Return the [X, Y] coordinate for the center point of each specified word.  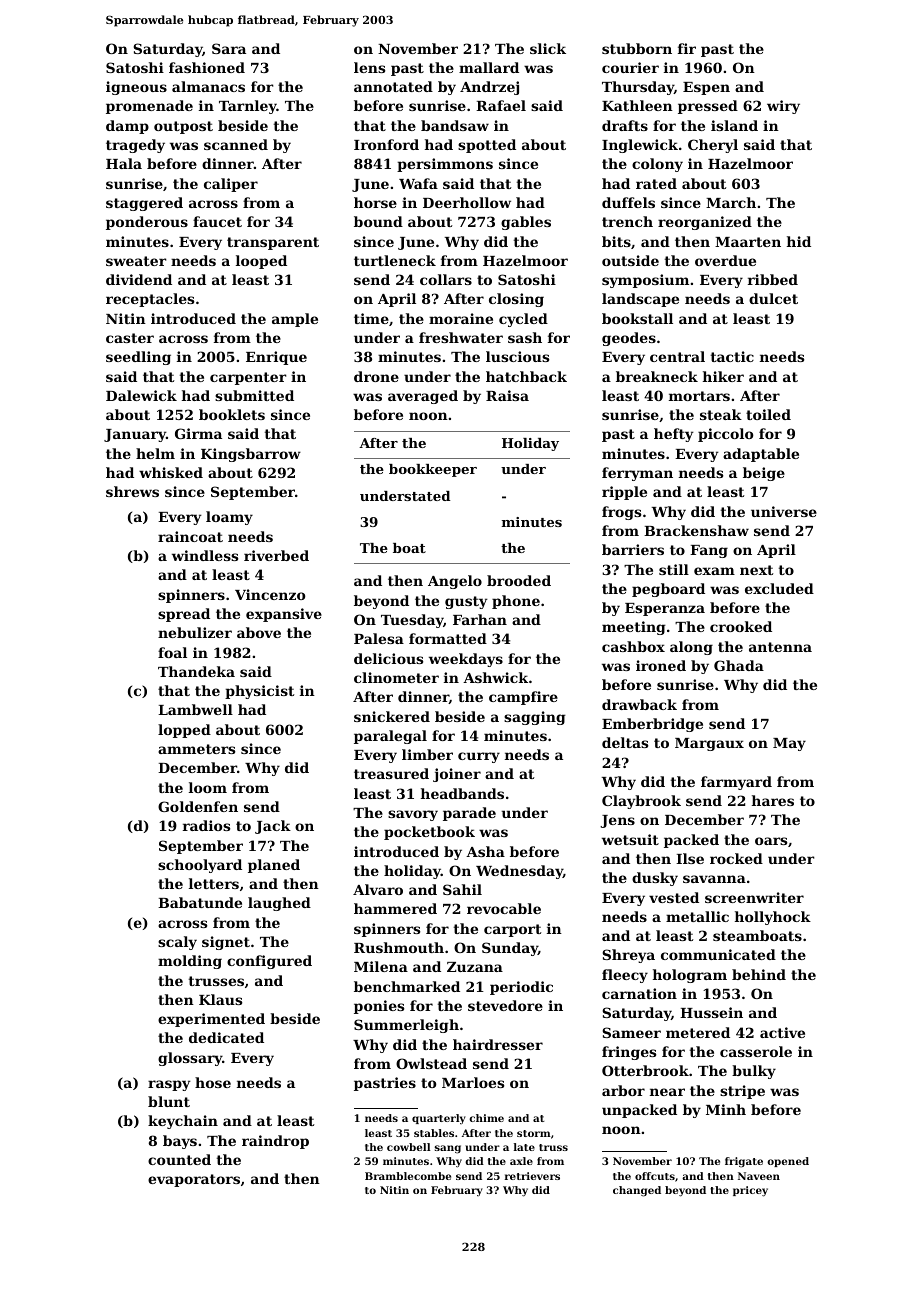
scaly [177, 943]
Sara [229, 48]
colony [657, 165]
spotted [487, 146]
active [782, 1032]
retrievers [532, 1176]
